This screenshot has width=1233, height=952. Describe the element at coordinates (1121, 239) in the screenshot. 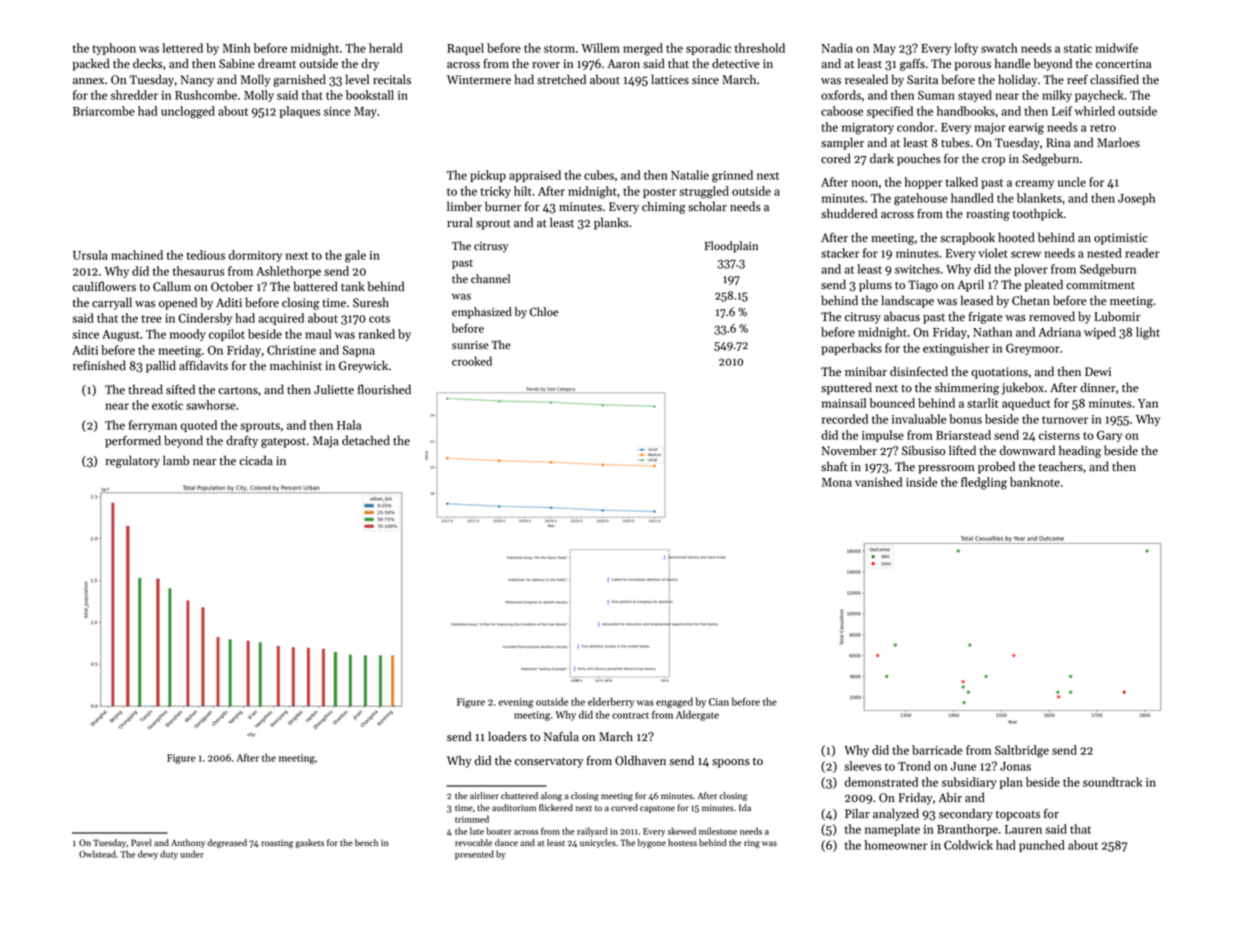

I see `optimistic` at that location.
